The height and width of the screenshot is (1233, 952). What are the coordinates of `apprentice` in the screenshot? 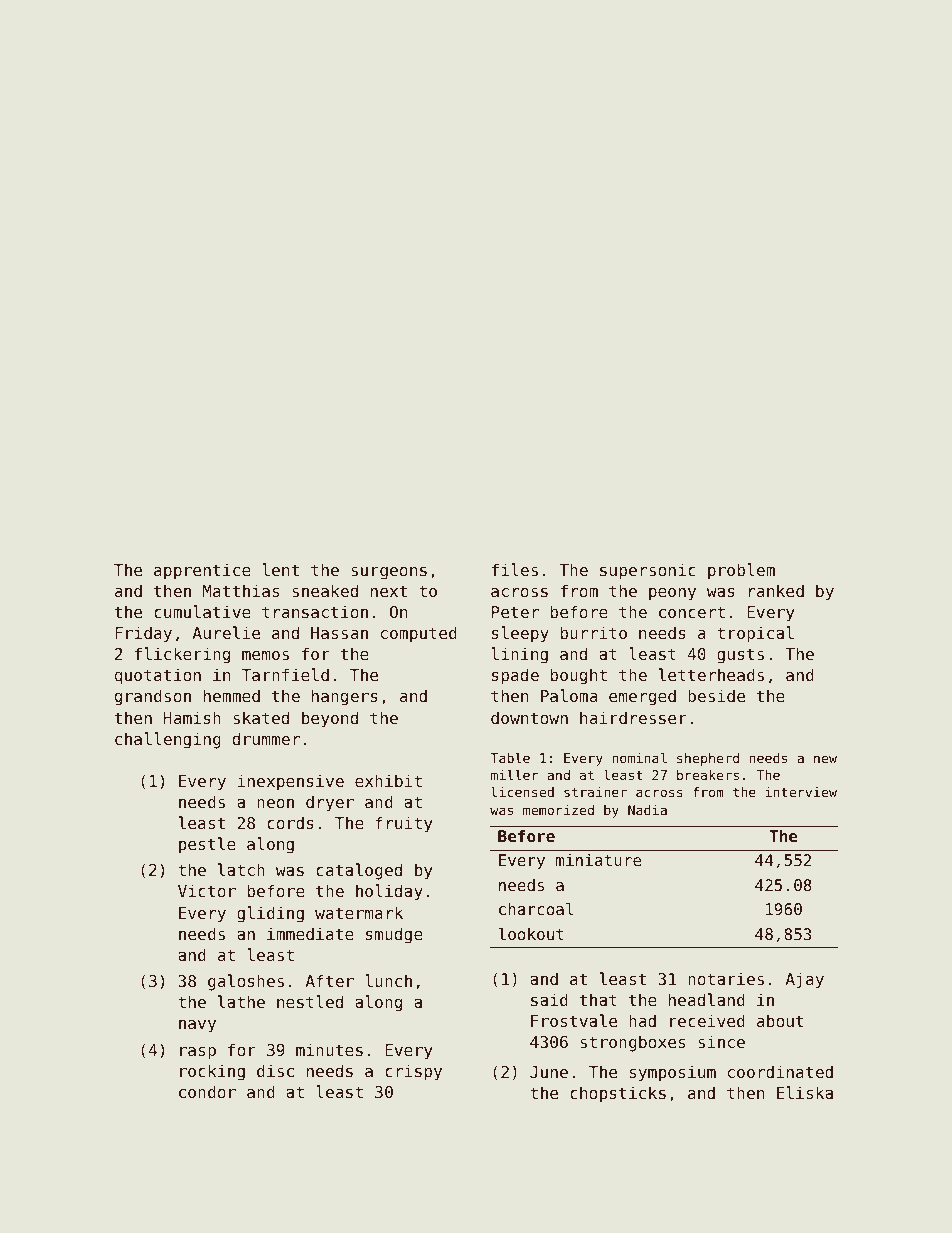 It's located at (202, 571).
